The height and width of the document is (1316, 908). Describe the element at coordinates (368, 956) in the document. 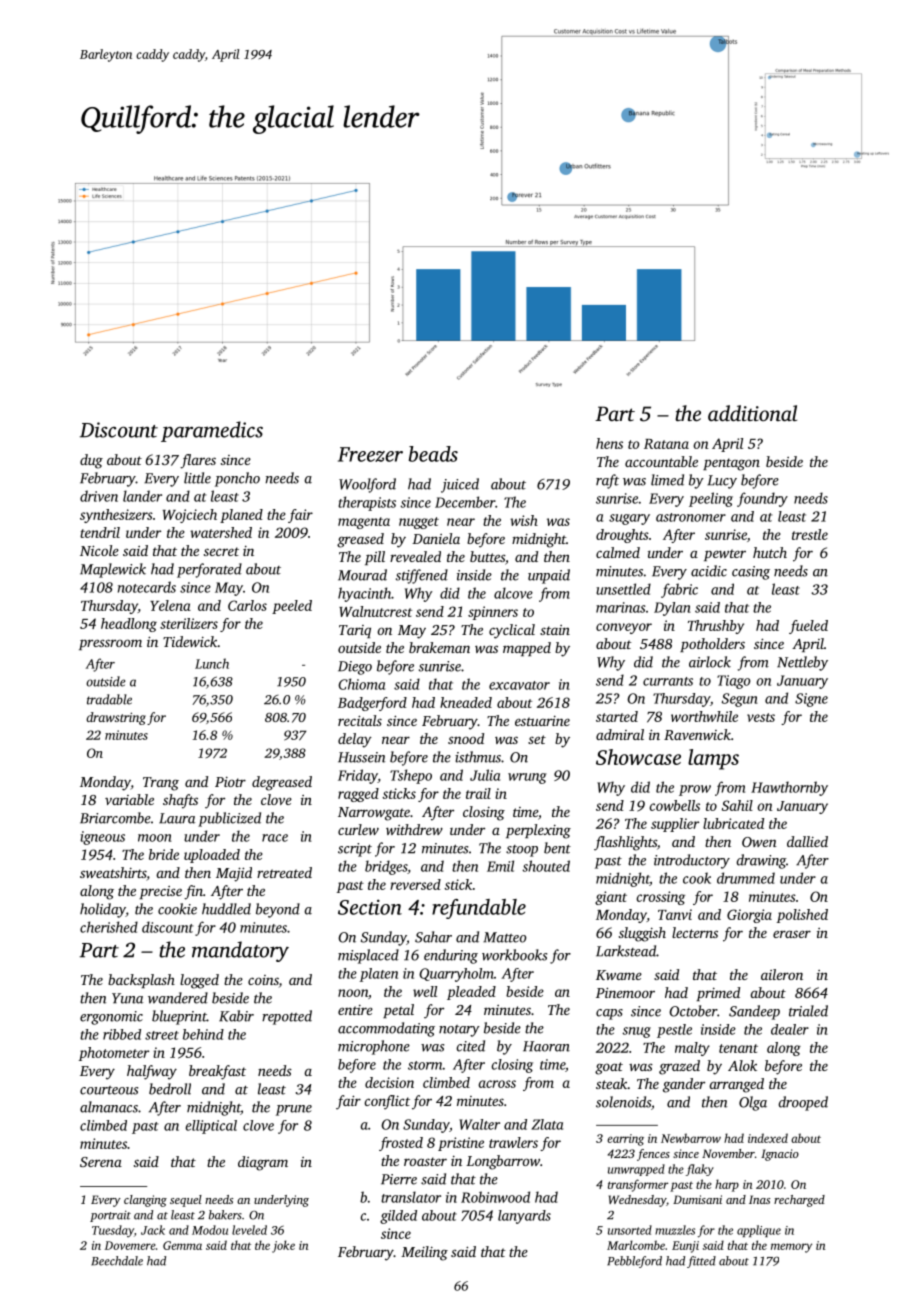

I see `misplaced` at that location.
